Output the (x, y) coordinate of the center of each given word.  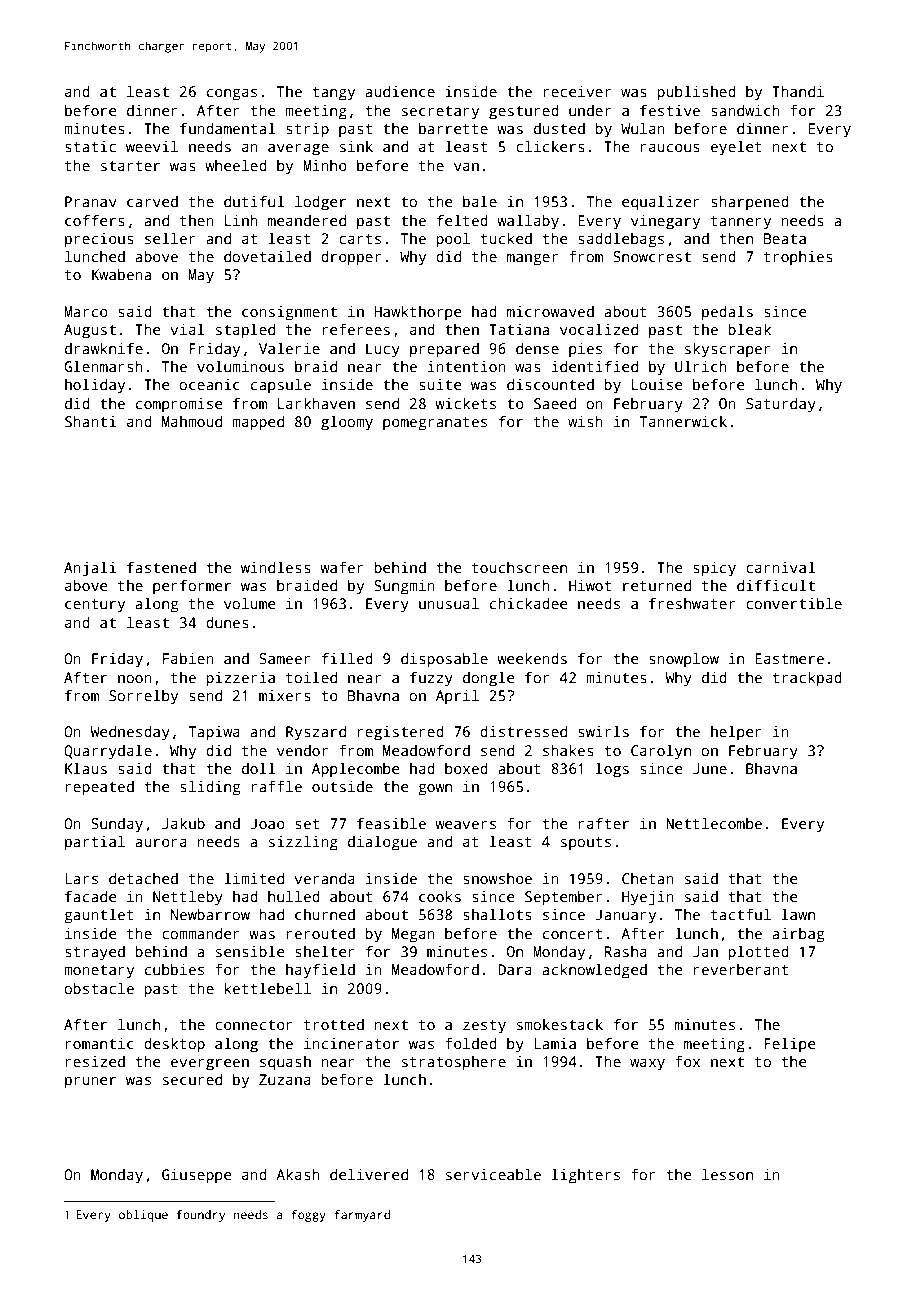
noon (135, 679)
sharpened (750, 203)
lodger (320, 203)
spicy (714, 569)
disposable (444, 660)
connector (254, 1025)
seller (170, 238)
